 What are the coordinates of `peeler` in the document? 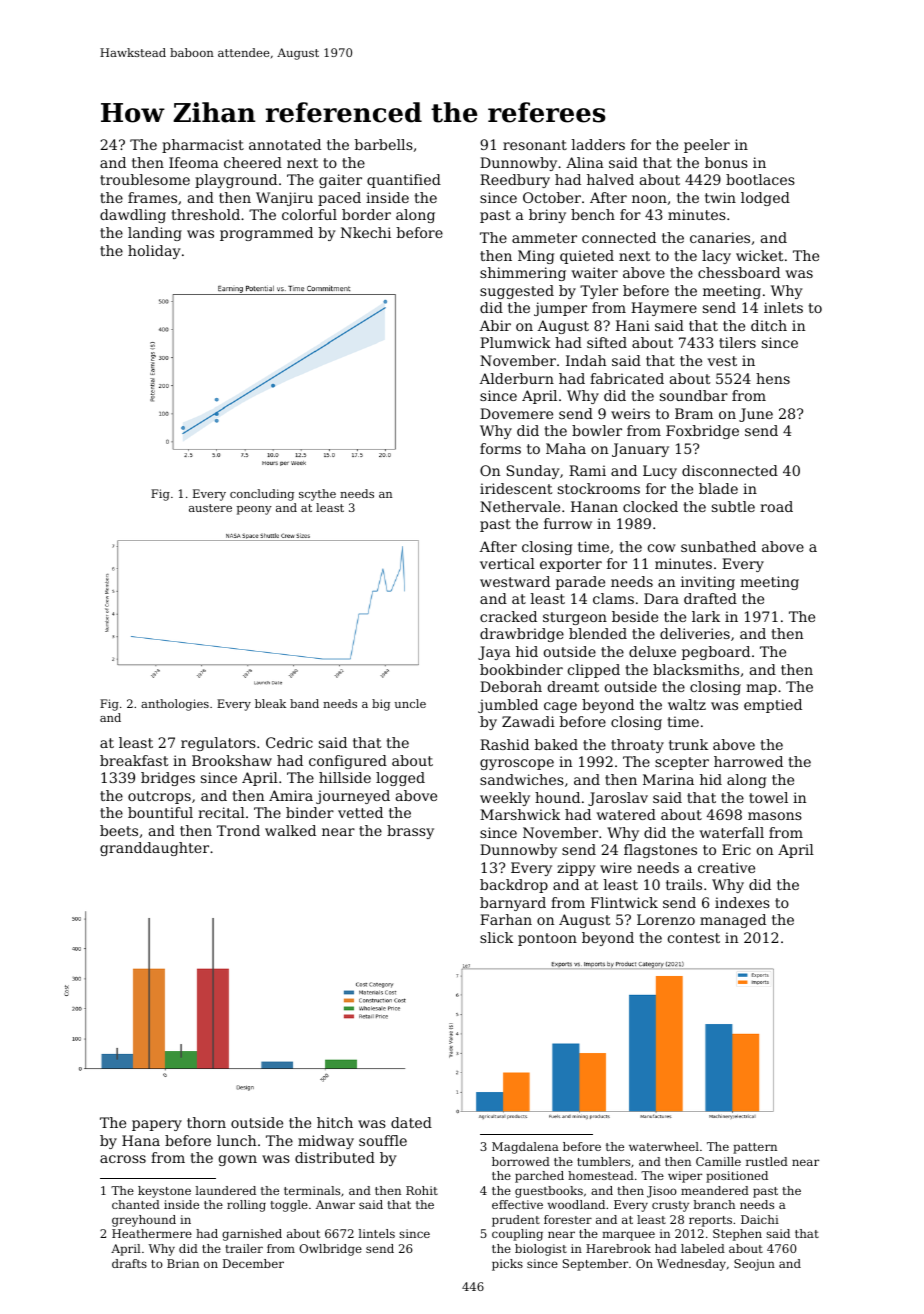 It's located at (707, 146).
